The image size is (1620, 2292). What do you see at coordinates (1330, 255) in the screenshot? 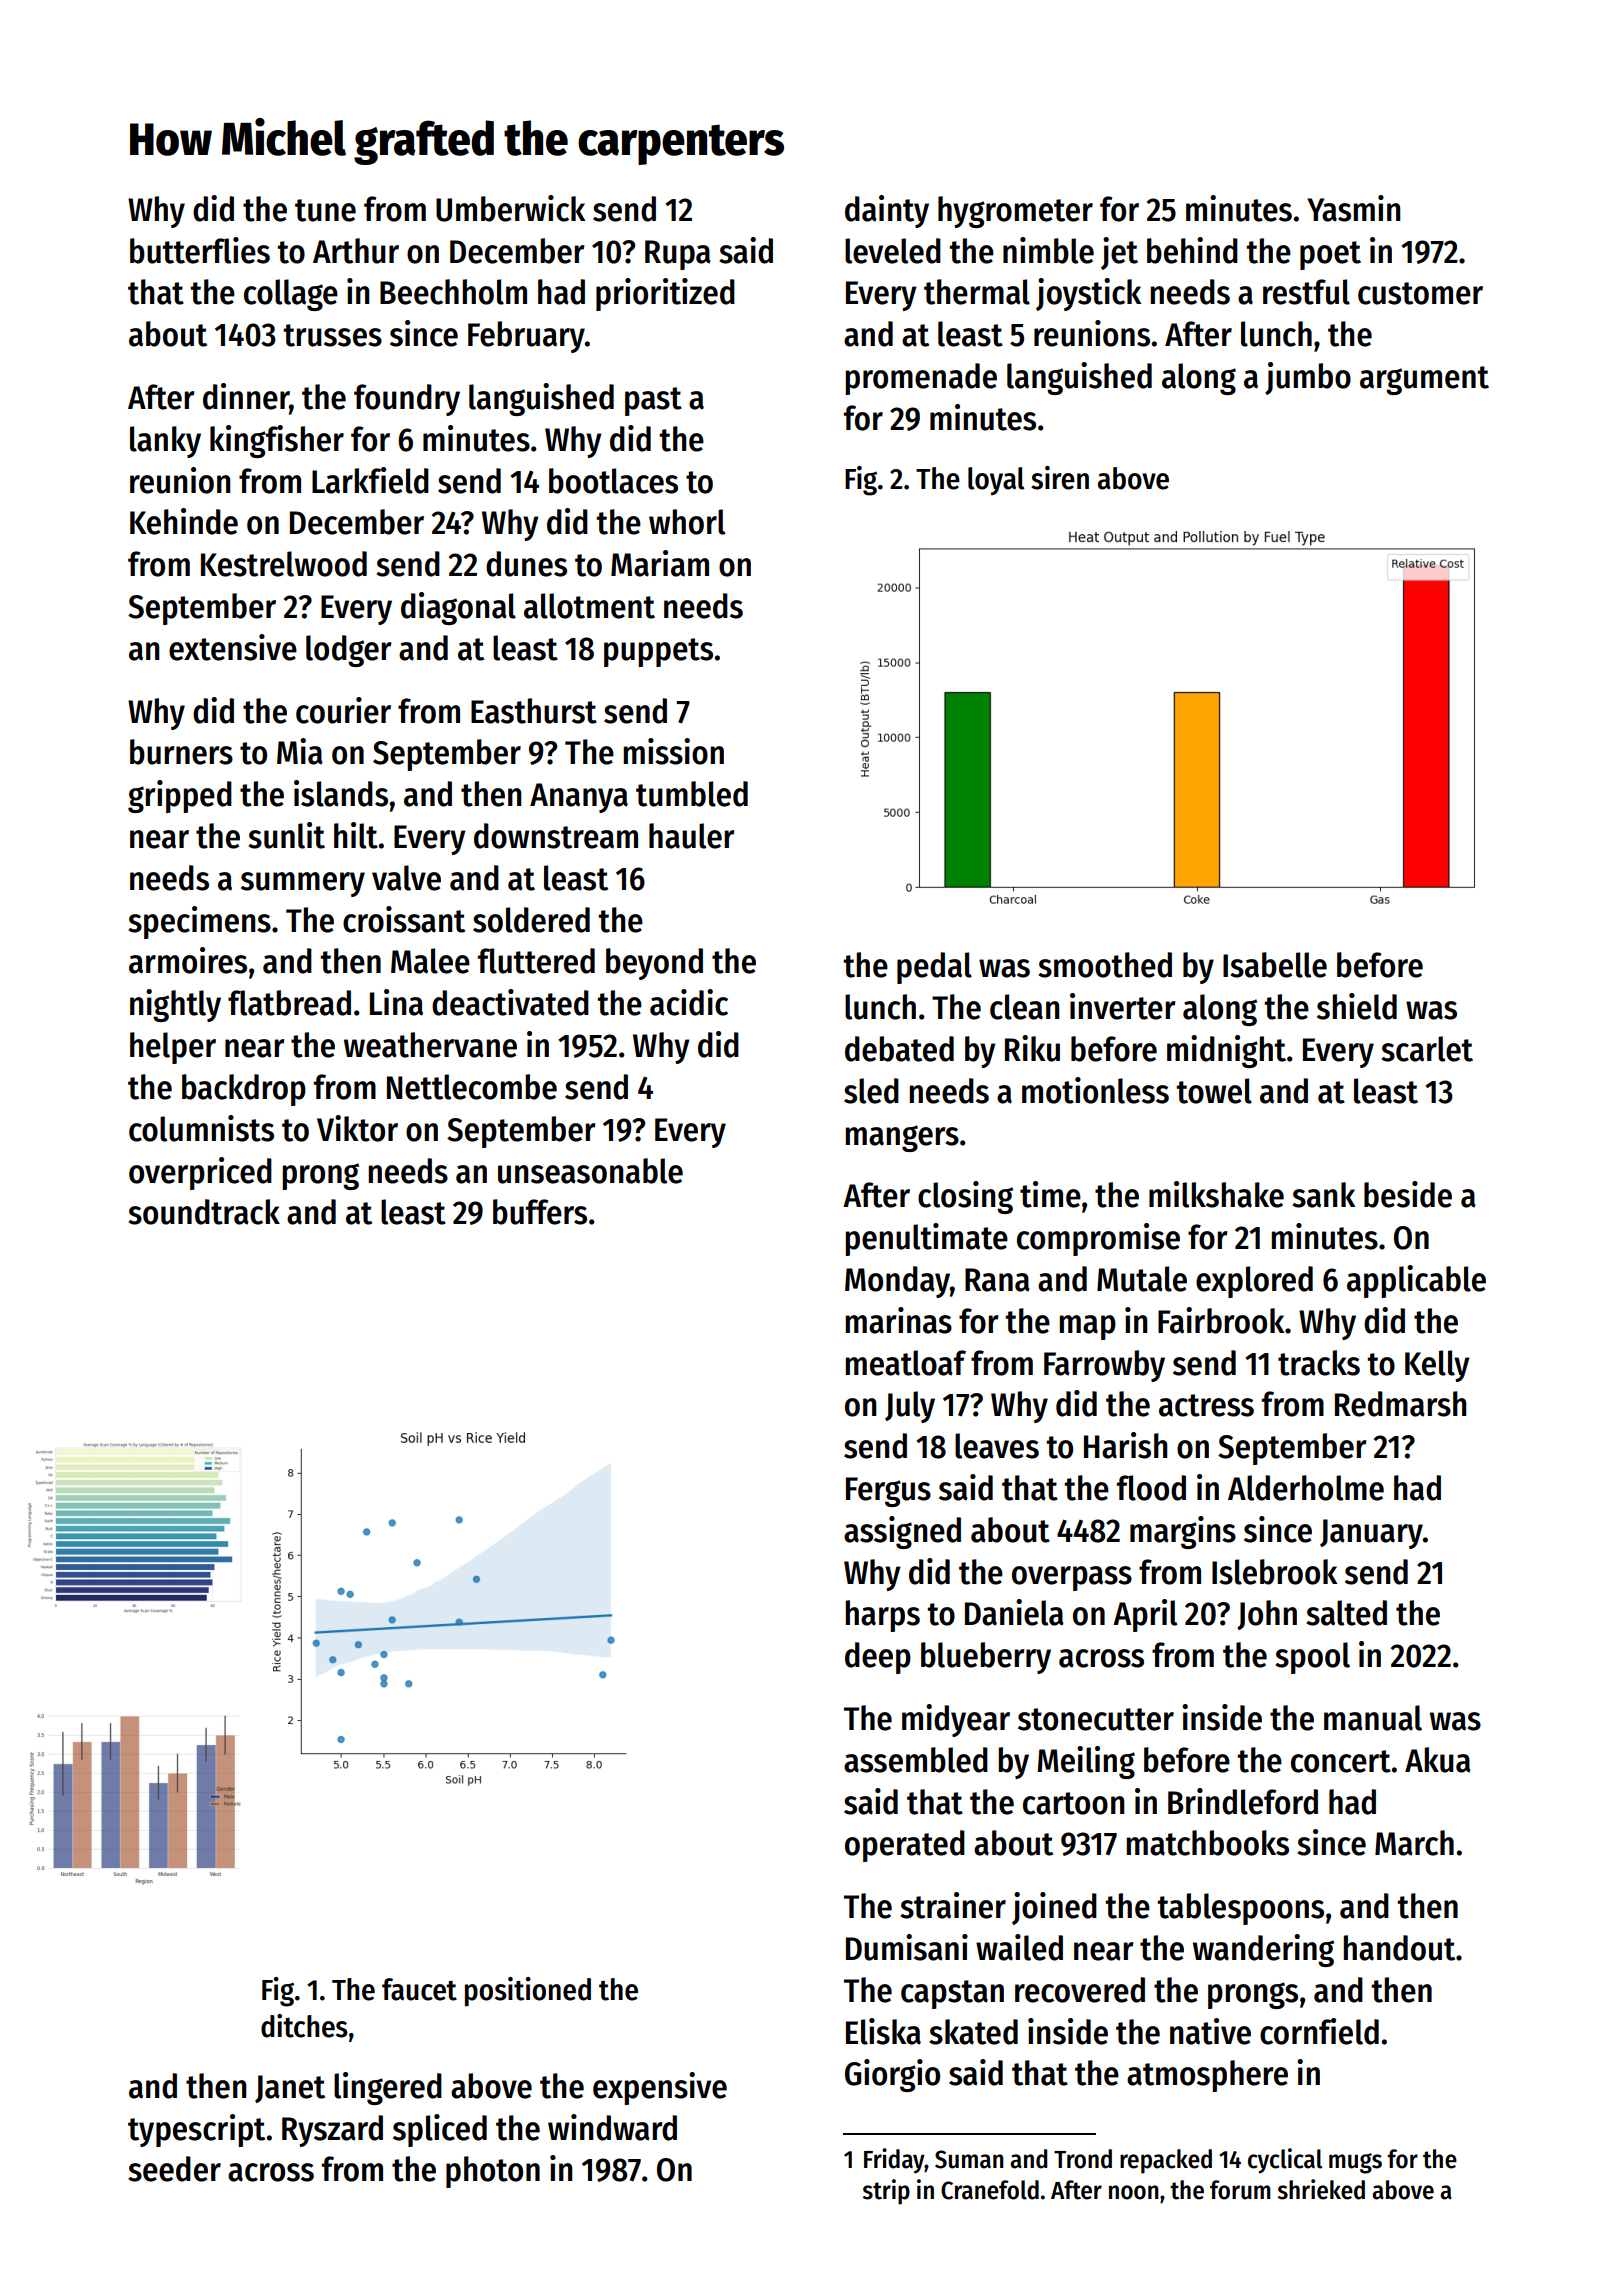
I see `poet` at bounding box center [1330, 255].
